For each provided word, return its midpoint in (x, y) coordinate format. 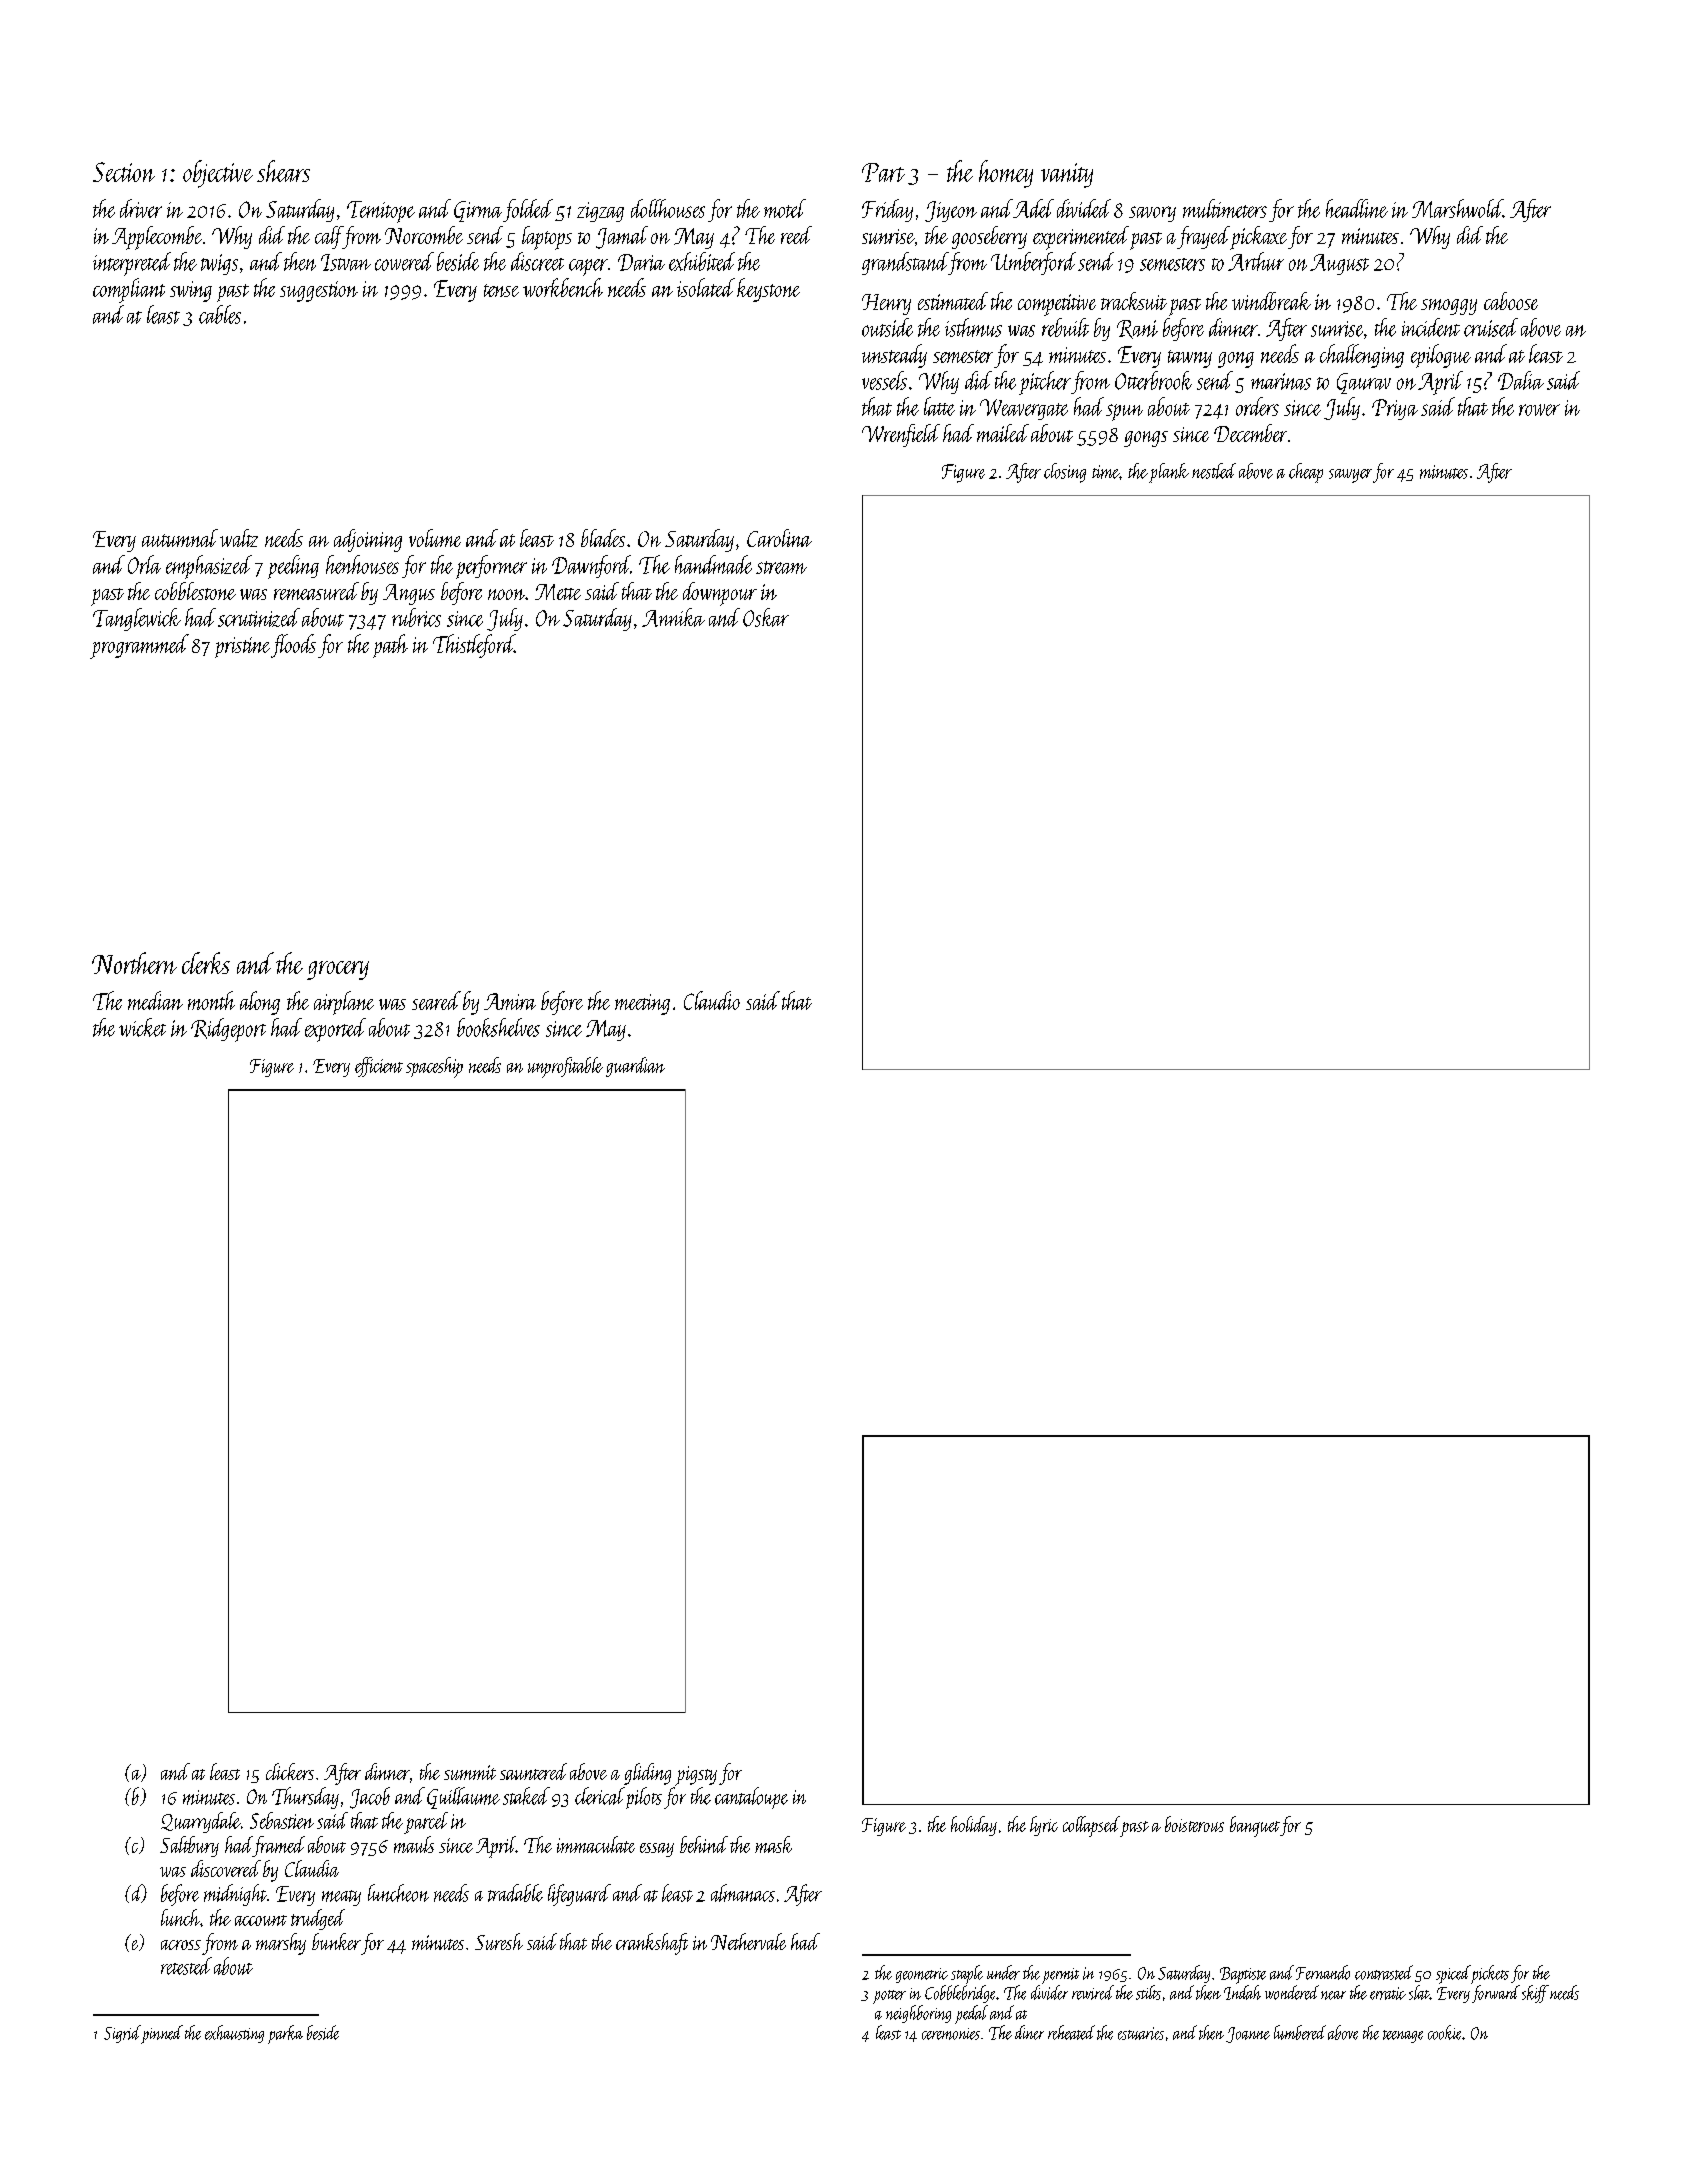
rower (1539, 410)
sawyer (1350, 476)
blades (603, 538)
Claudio (712, 1000)
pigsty (696, 1776)
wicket (142, 1027)
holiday (974, 1826)
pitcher (1045, 383)
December (1250, 433)
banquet (1255, 1826)
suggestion (319, 291)
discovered (226, 1868)
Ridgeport (228, 1030)
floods (293, 646)
